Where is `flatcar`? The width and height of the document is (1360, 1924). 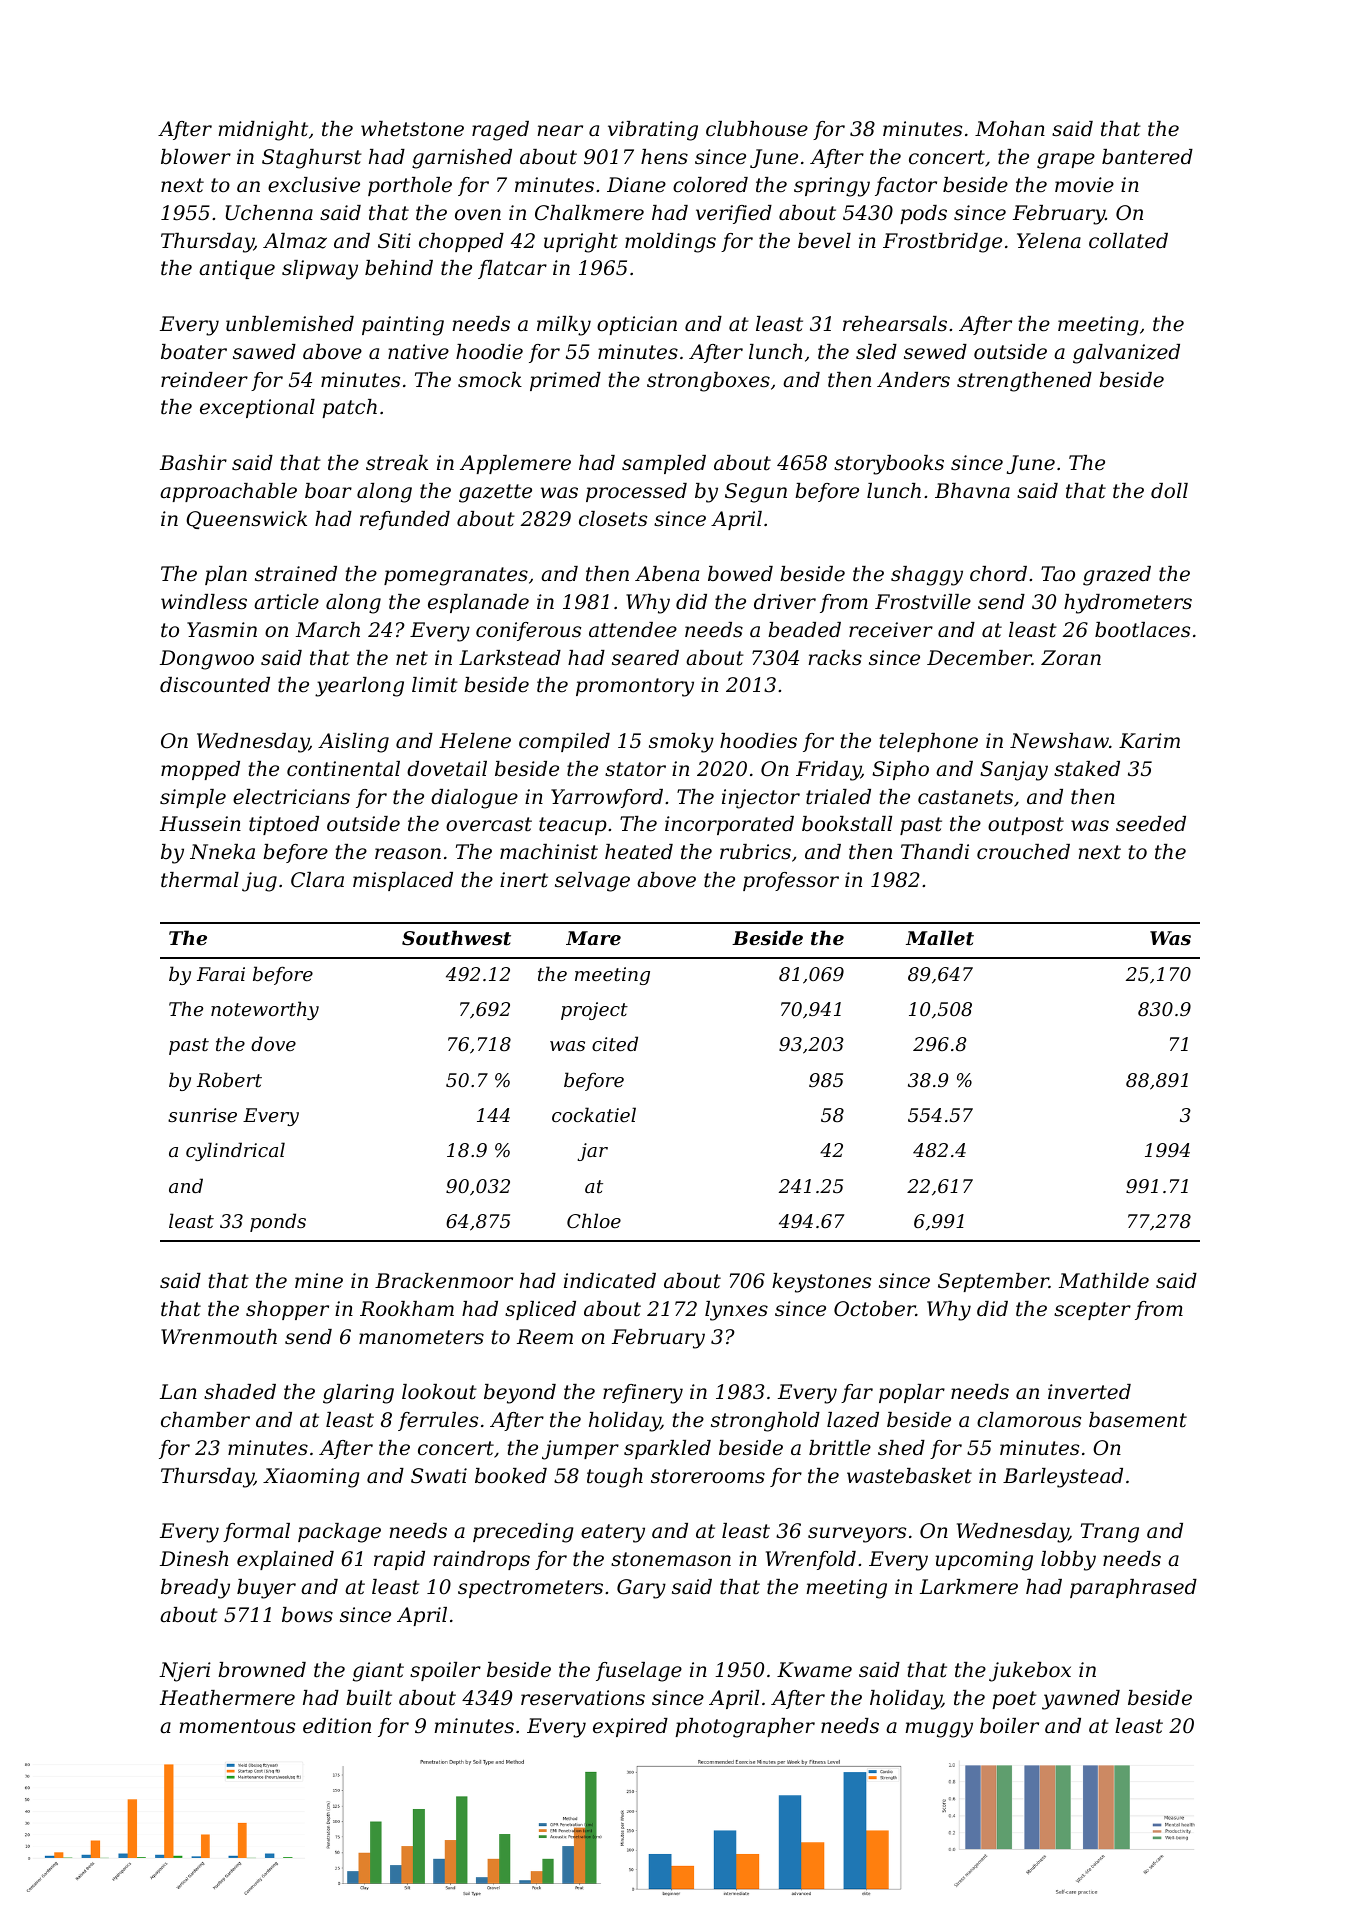 flatcar is located at coordinates (512, 269).
